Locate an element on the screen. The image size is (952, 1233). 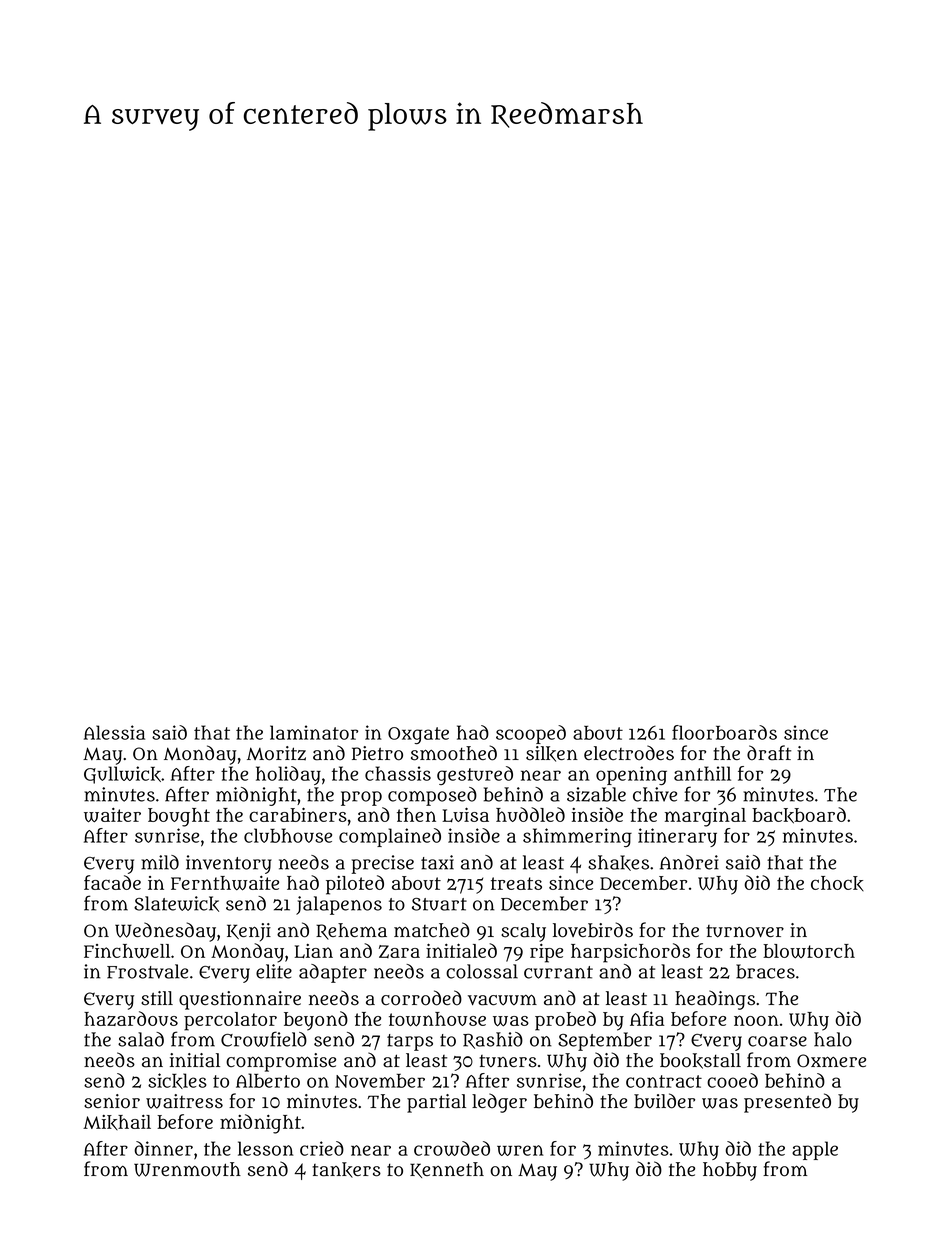
contract is located at coordinates (664, 1081).
